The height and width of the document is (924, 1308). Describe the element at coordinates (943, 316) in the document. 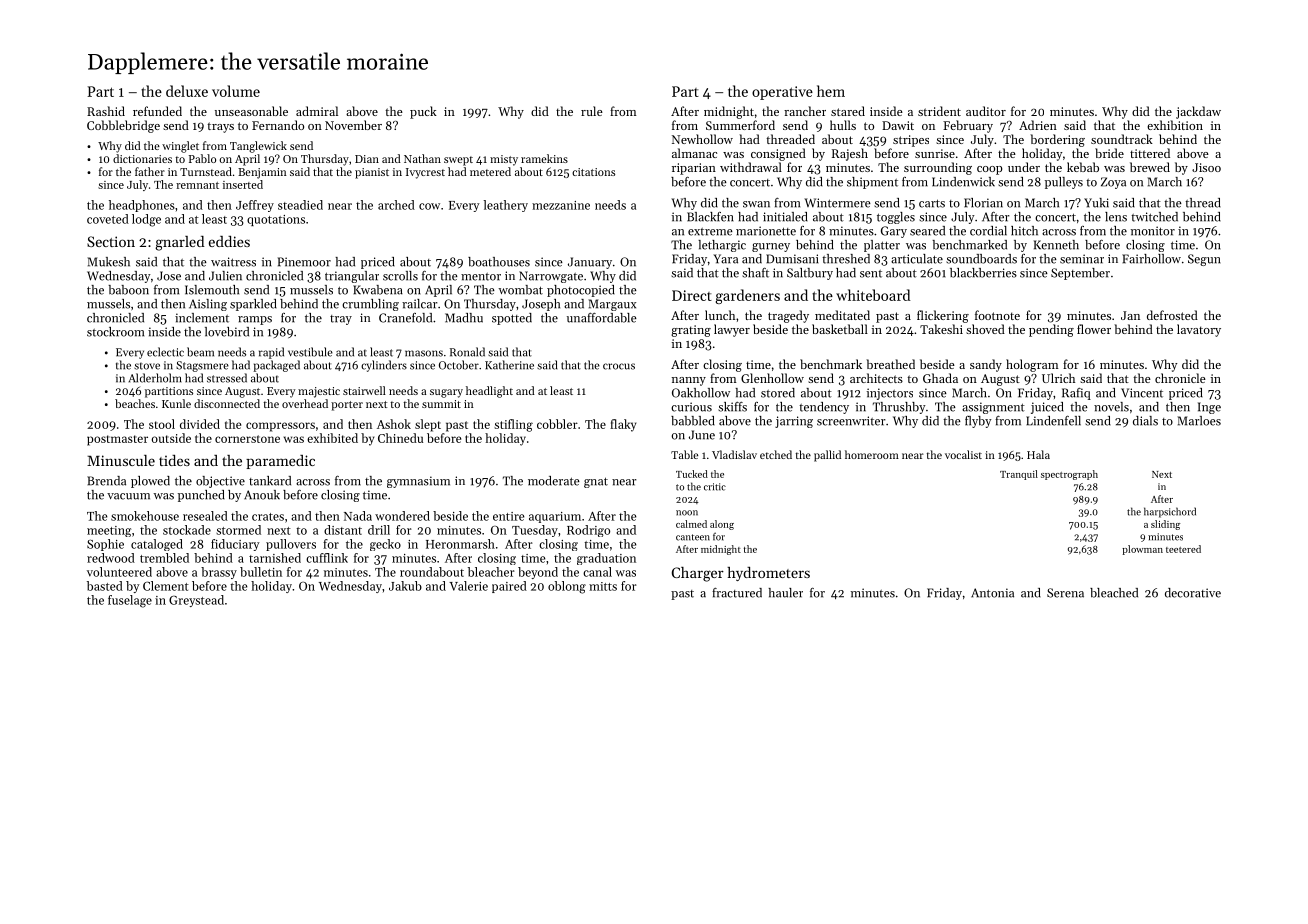

I see `flickering` at that location.
